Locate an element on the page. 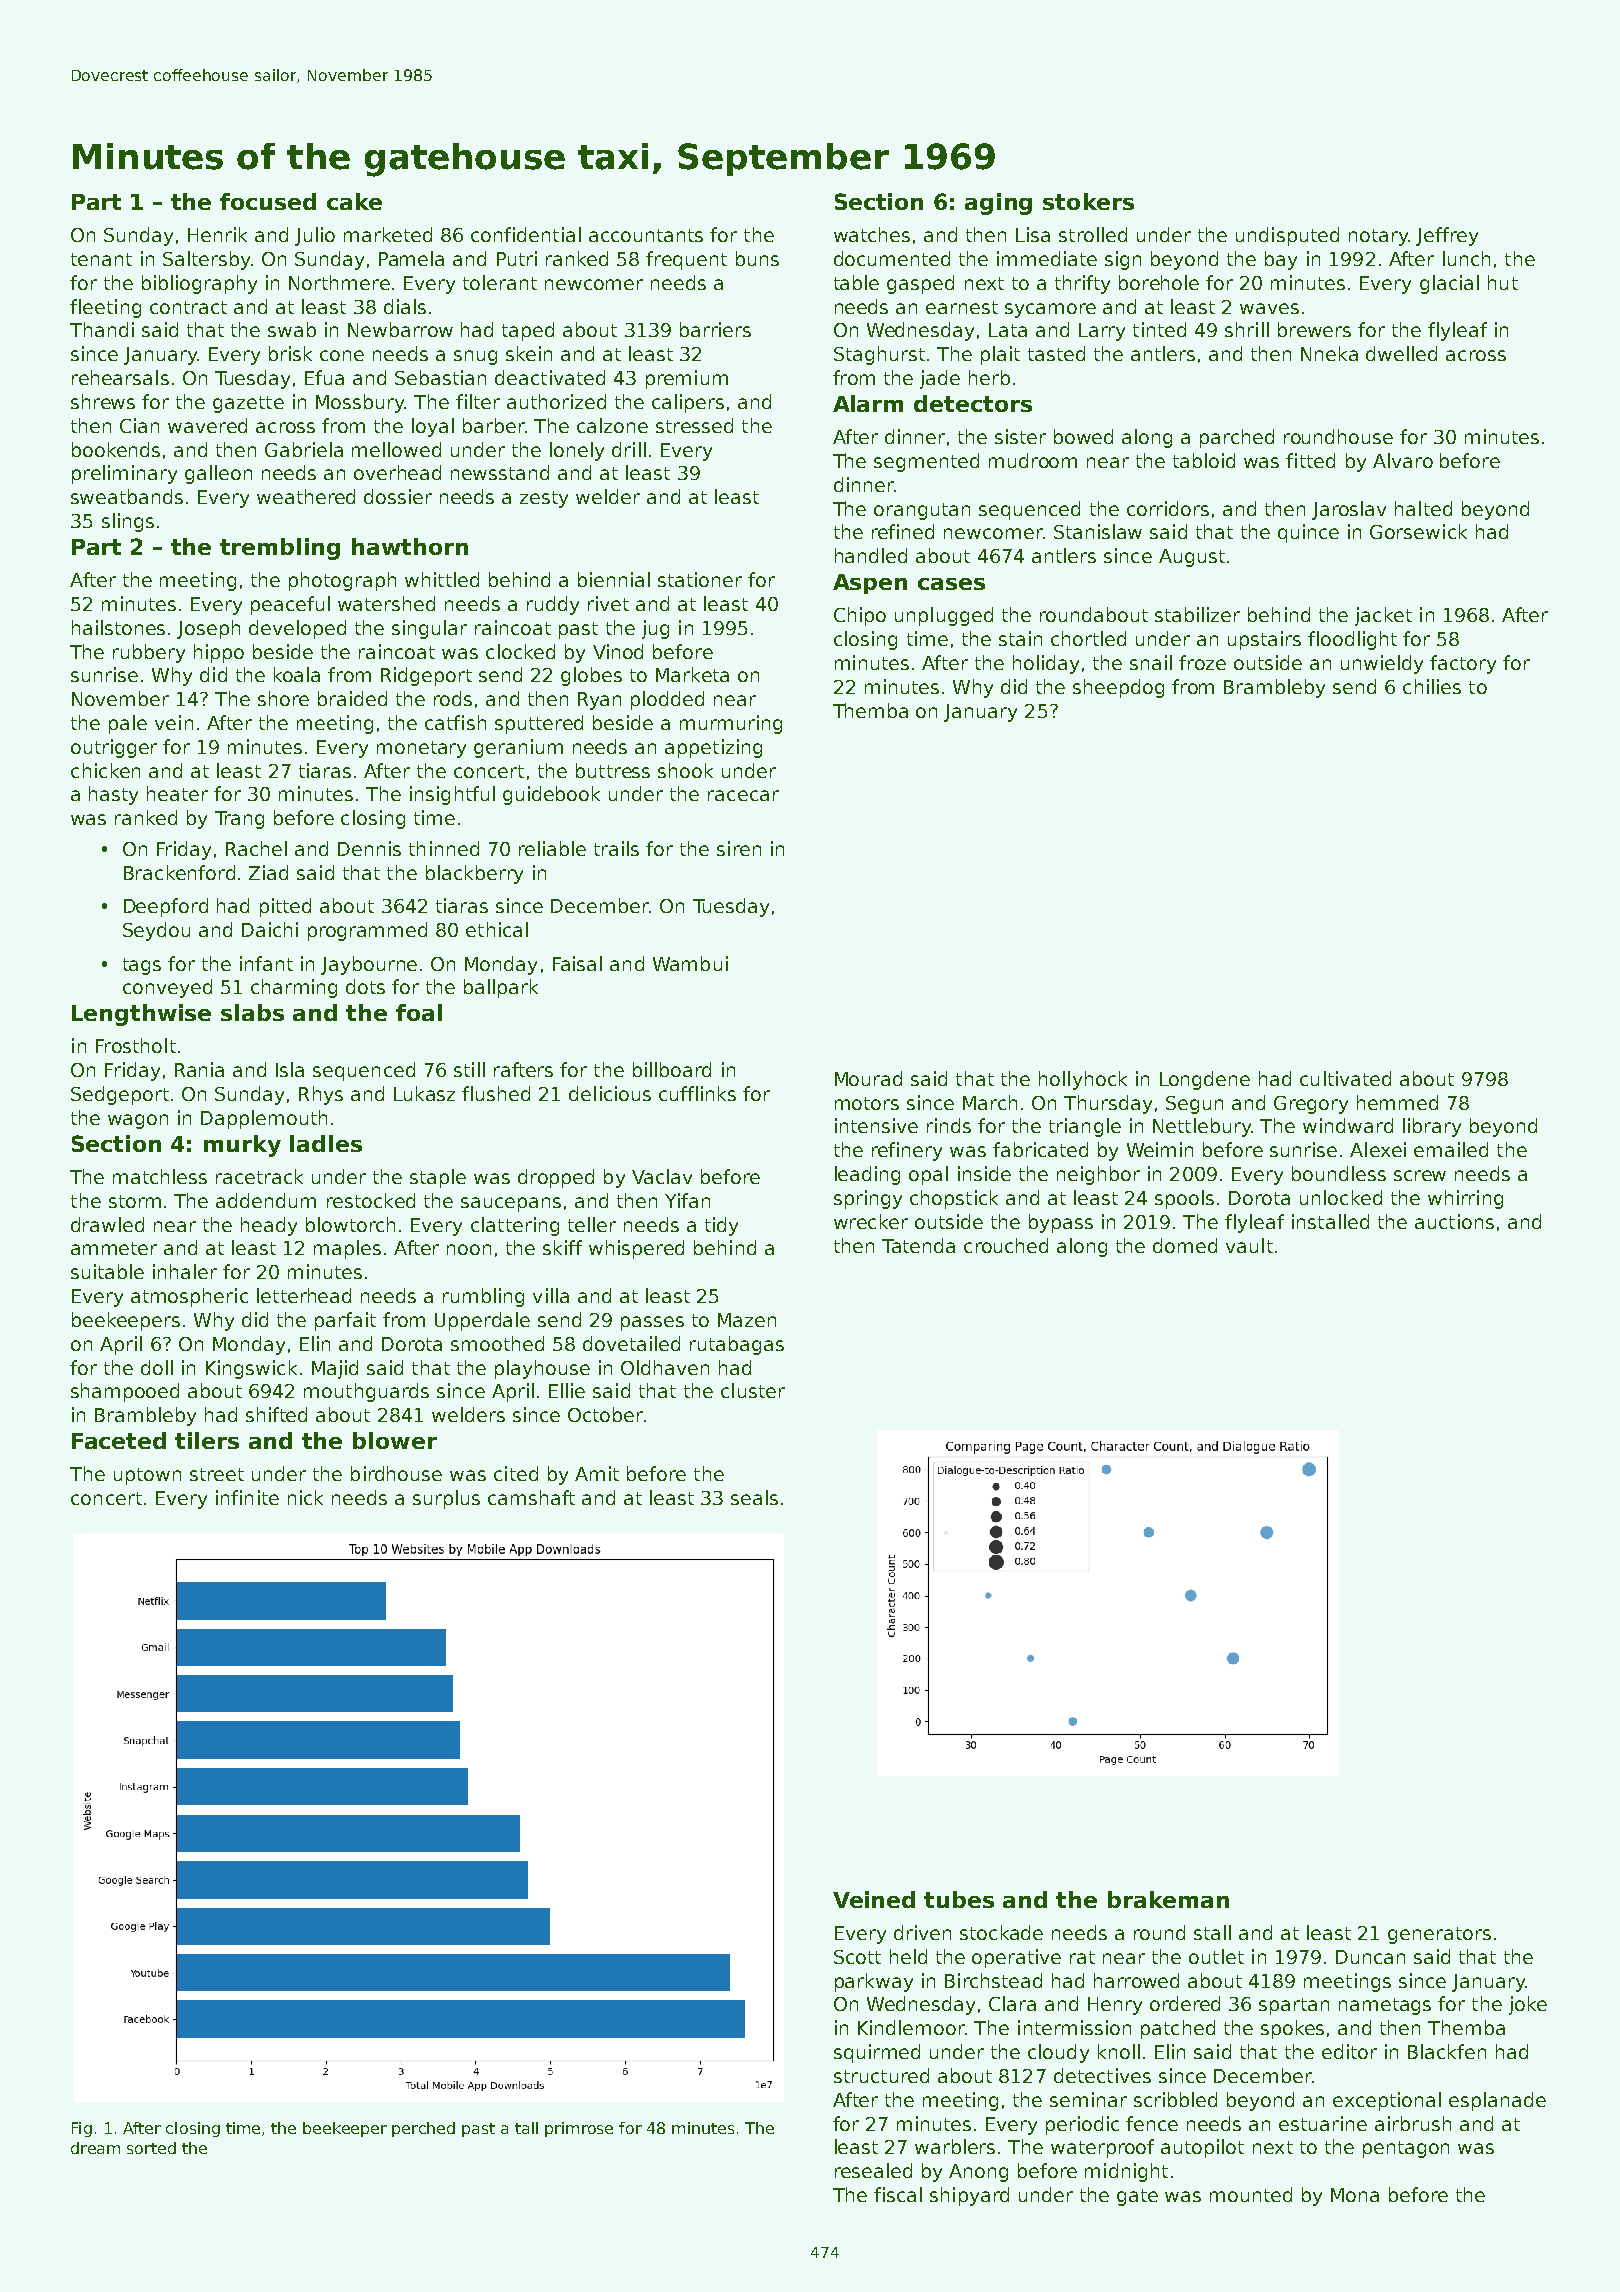  herb is located at coordinates (989, 377).
